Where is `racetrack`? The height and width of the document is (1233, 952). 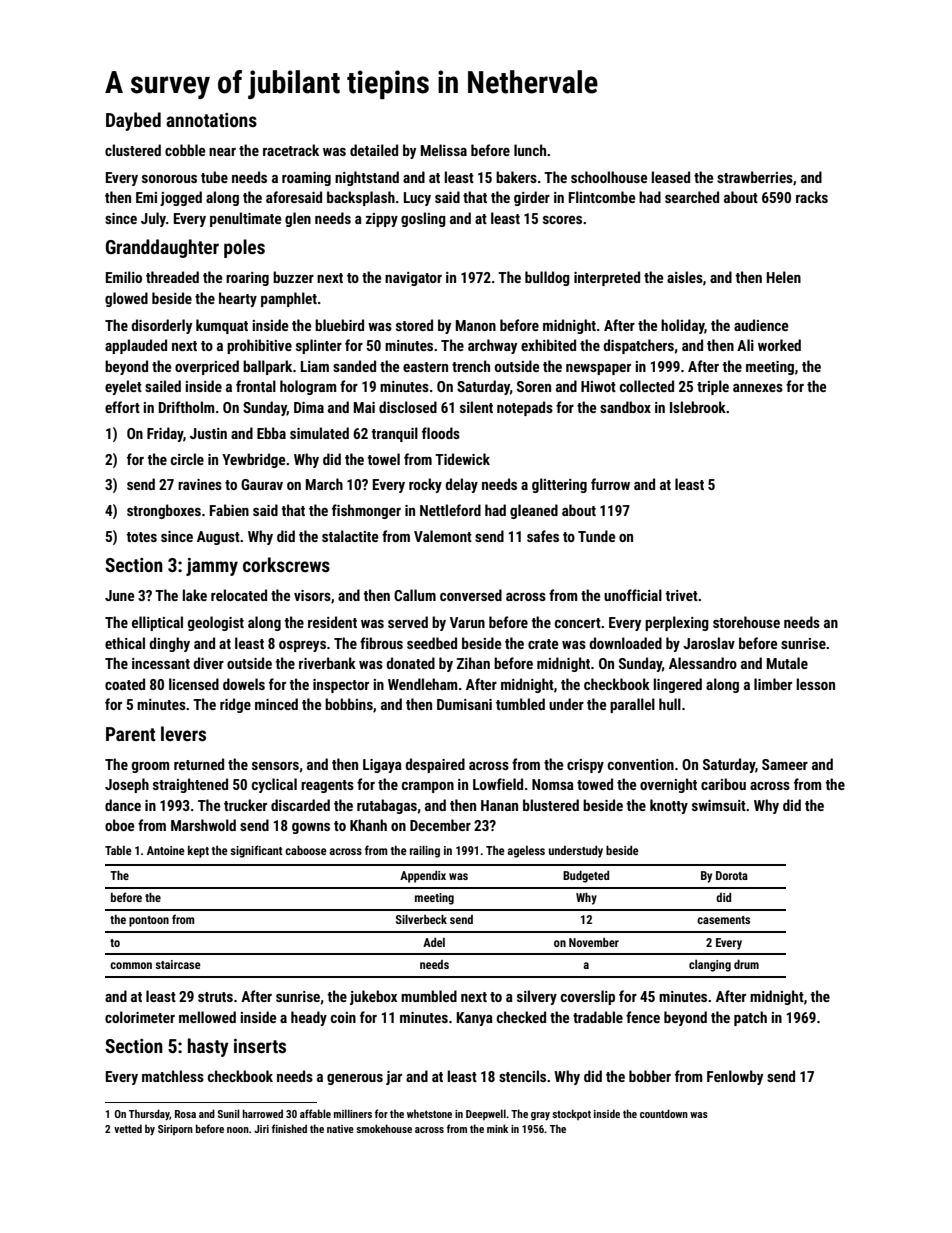 racetrack is located at coordinates (291, 150).
